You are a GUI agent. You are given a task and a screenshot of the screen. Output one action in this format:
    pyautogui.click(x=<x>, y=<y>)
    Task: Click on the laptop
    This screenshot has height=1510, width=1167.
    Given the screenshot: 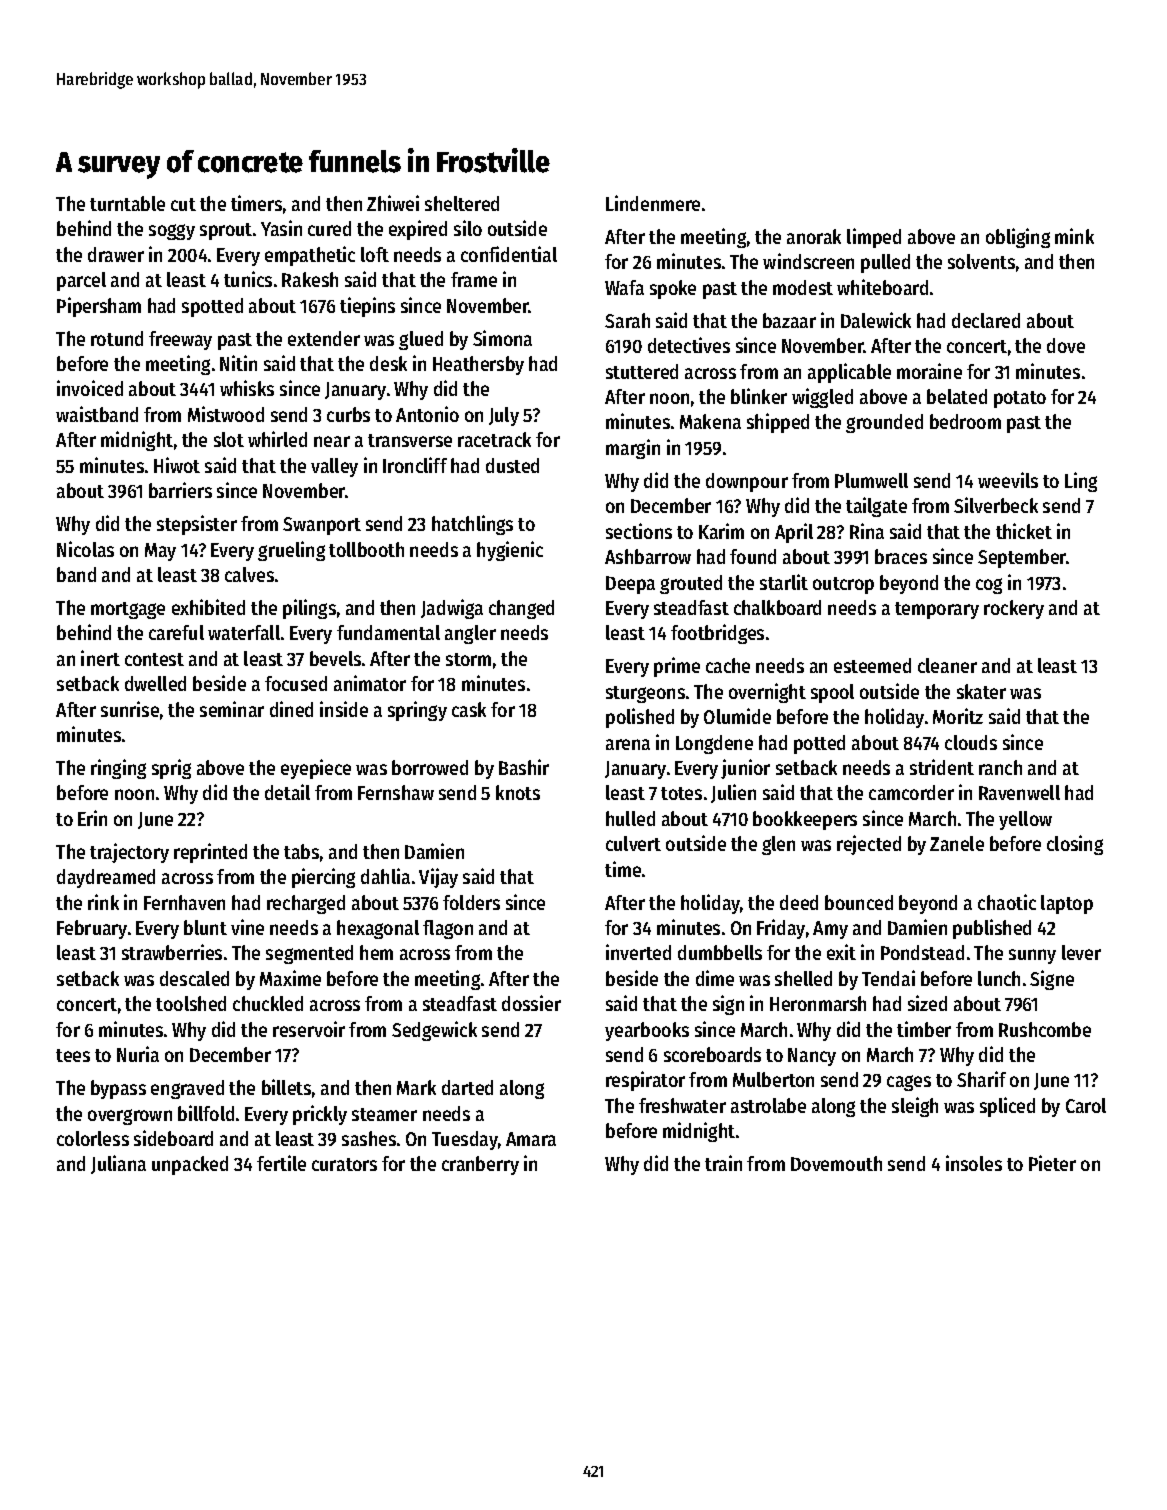 What is the action you would take?
    pyautogui.click(x=1067, y=904)
